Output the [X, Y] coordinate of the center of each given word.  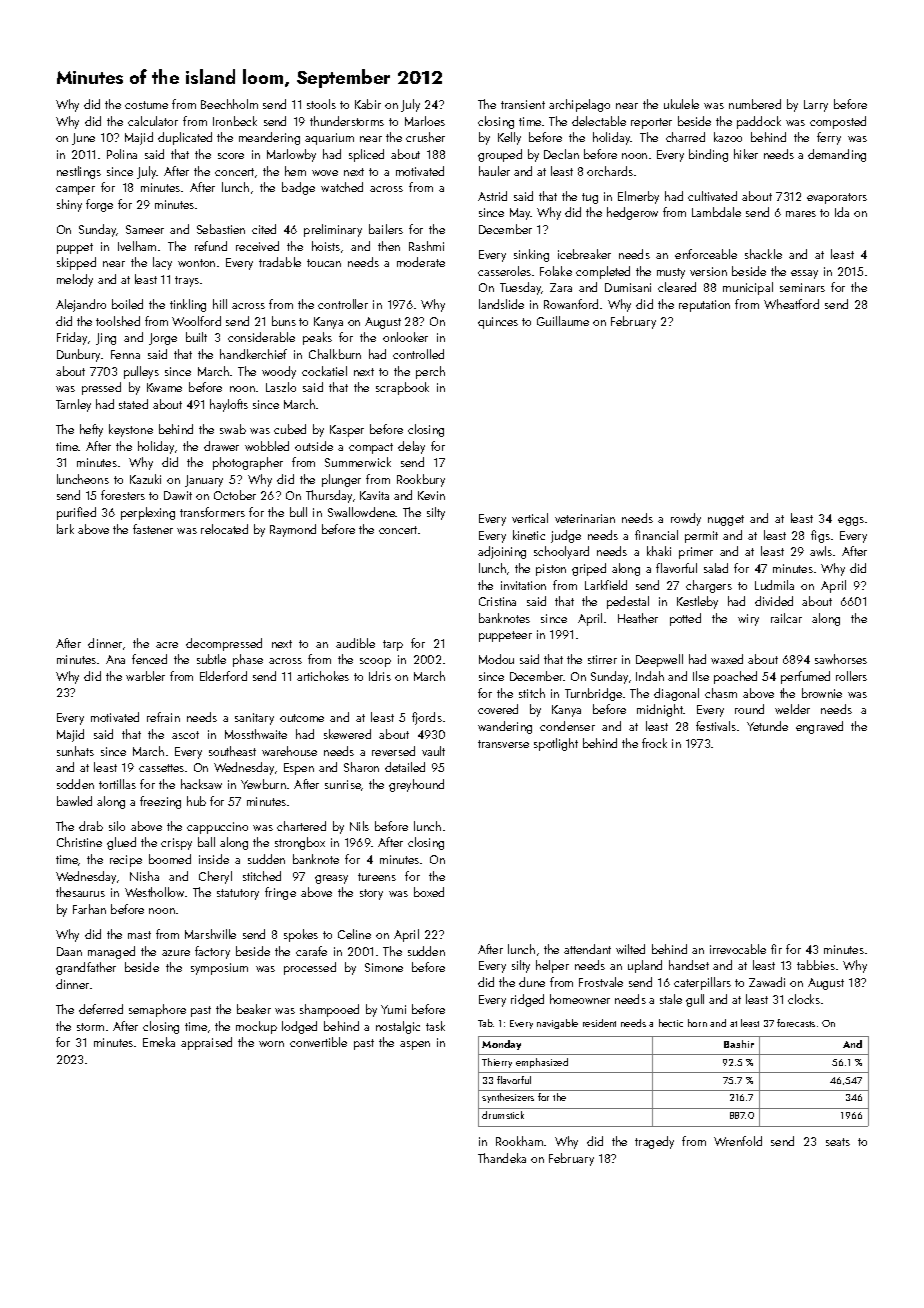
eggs [851, 521]
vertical [530, 518]
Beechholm [229, 104]
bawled [74, 801]
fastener [153, 529]
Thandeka [502, 1158]
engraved [819, 727]
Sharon [361, 767]
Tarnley [73, 405]
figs [820, 536]
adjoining [502, 552]
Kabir [368, 104]
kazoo [728, 137]
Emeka [159, 1042]
